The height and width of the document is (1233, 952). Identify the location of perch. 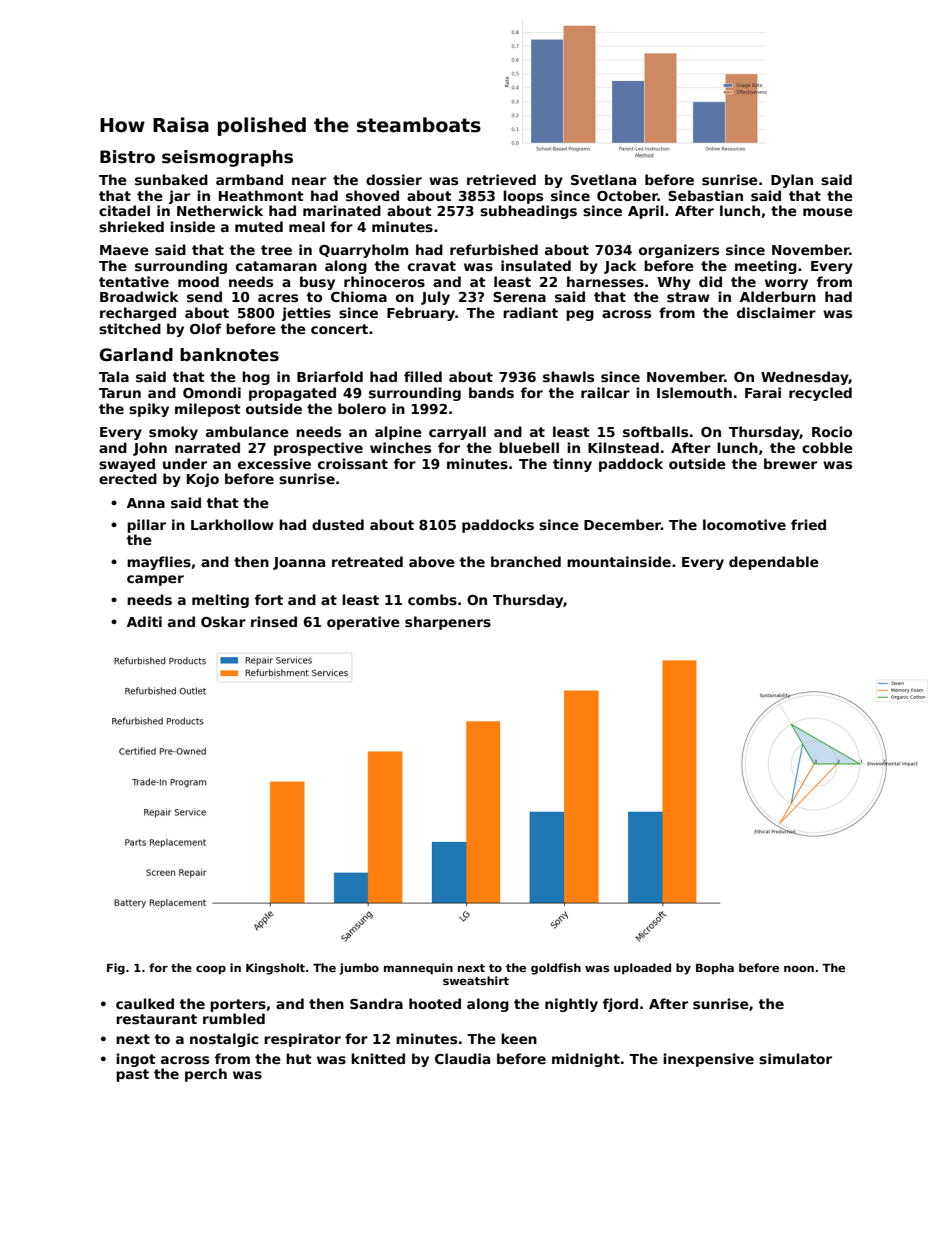
(206, 1075).
